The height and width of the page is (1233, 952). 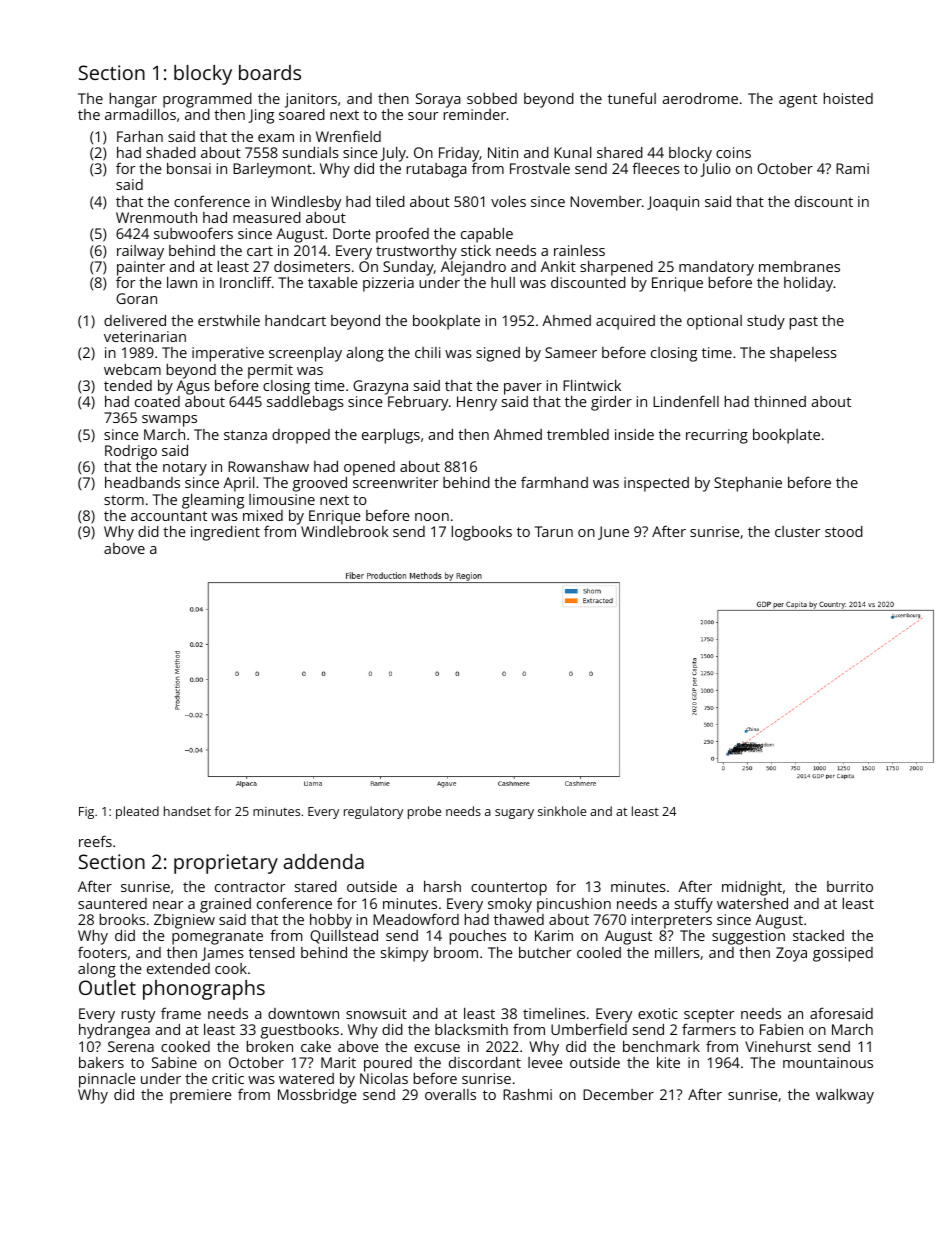 What do you see at coordinates (656, 484) in the page?
I see `inspected` at bounding box center [656, 484].
